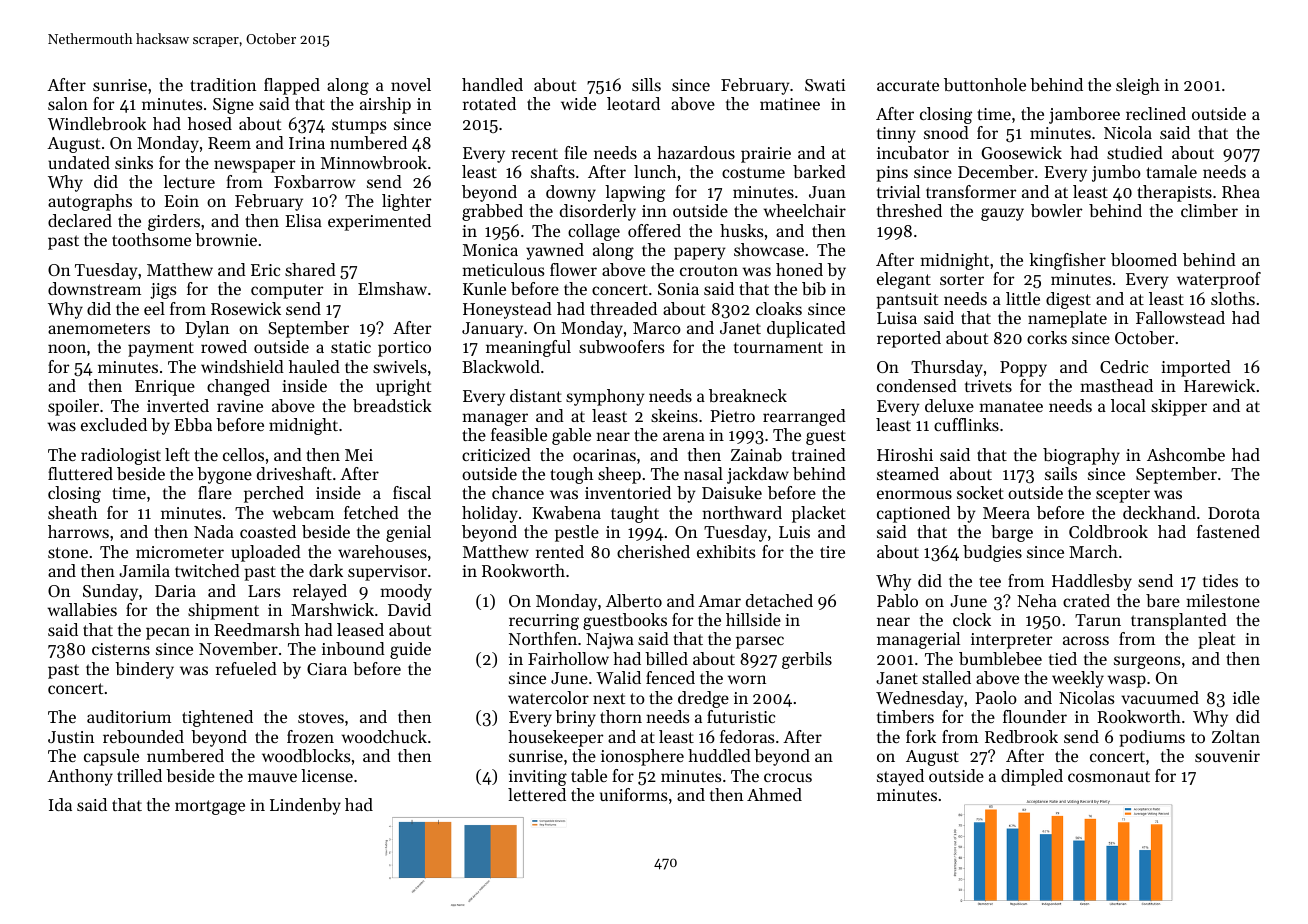 The width and height of the document is (1308, 924). I want to click on Eoin, so click(181, 201).
